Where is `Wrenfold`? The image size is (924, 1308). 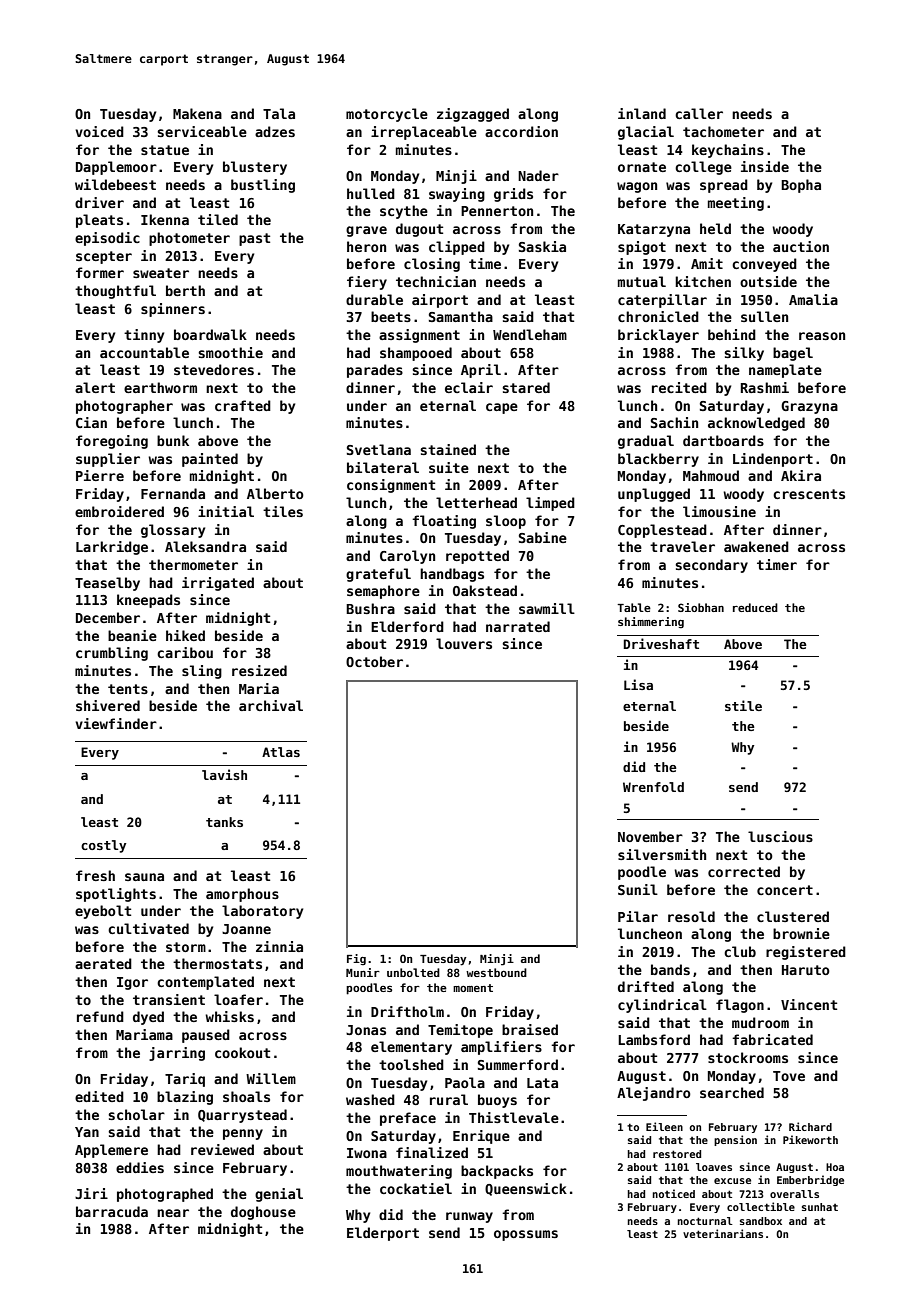
Wrenfold is located at coordinates (653, 787).
